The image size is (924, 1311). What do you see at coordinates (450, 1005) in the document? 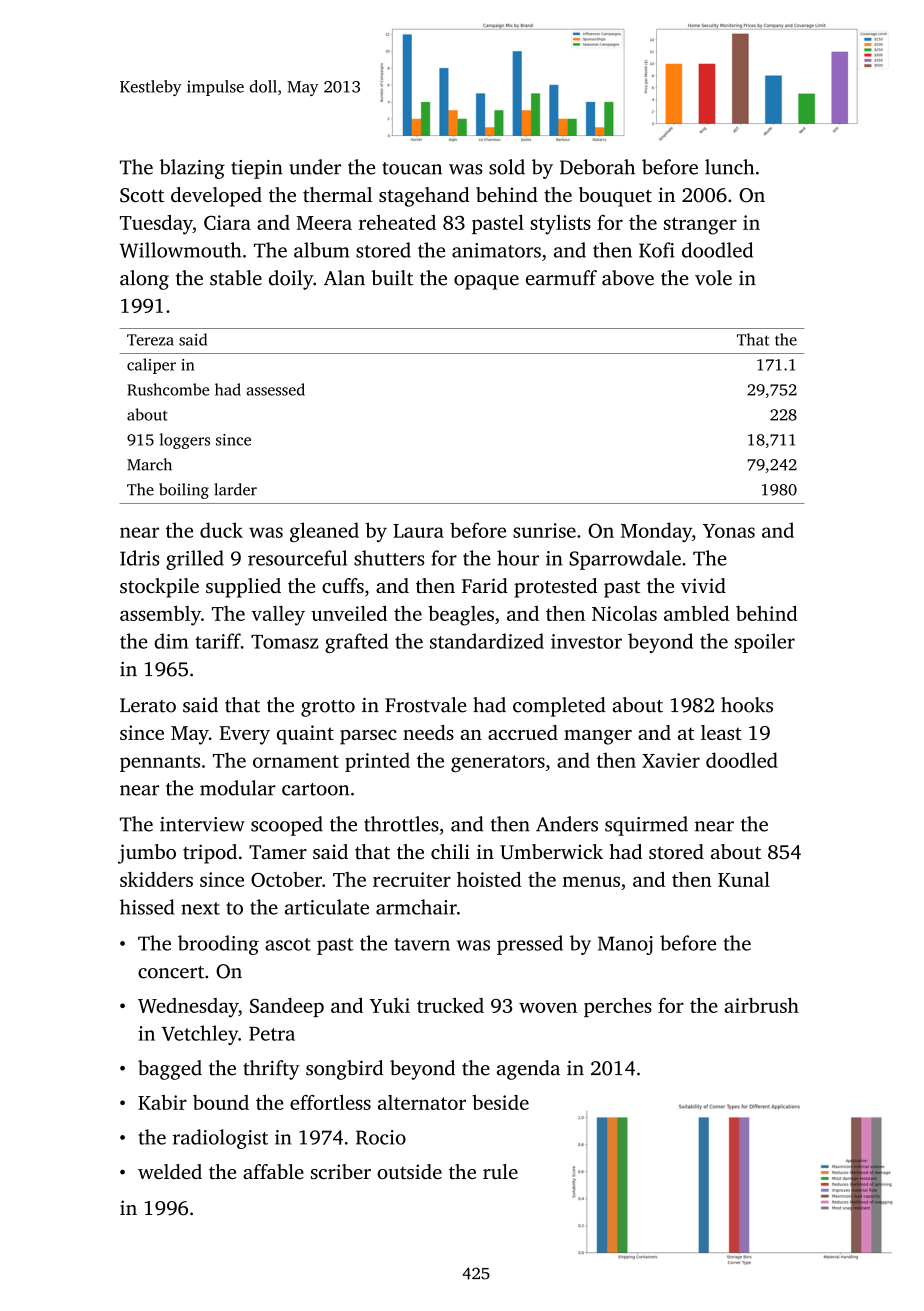
I see `trucked` at bounding box center [450, 1005].
